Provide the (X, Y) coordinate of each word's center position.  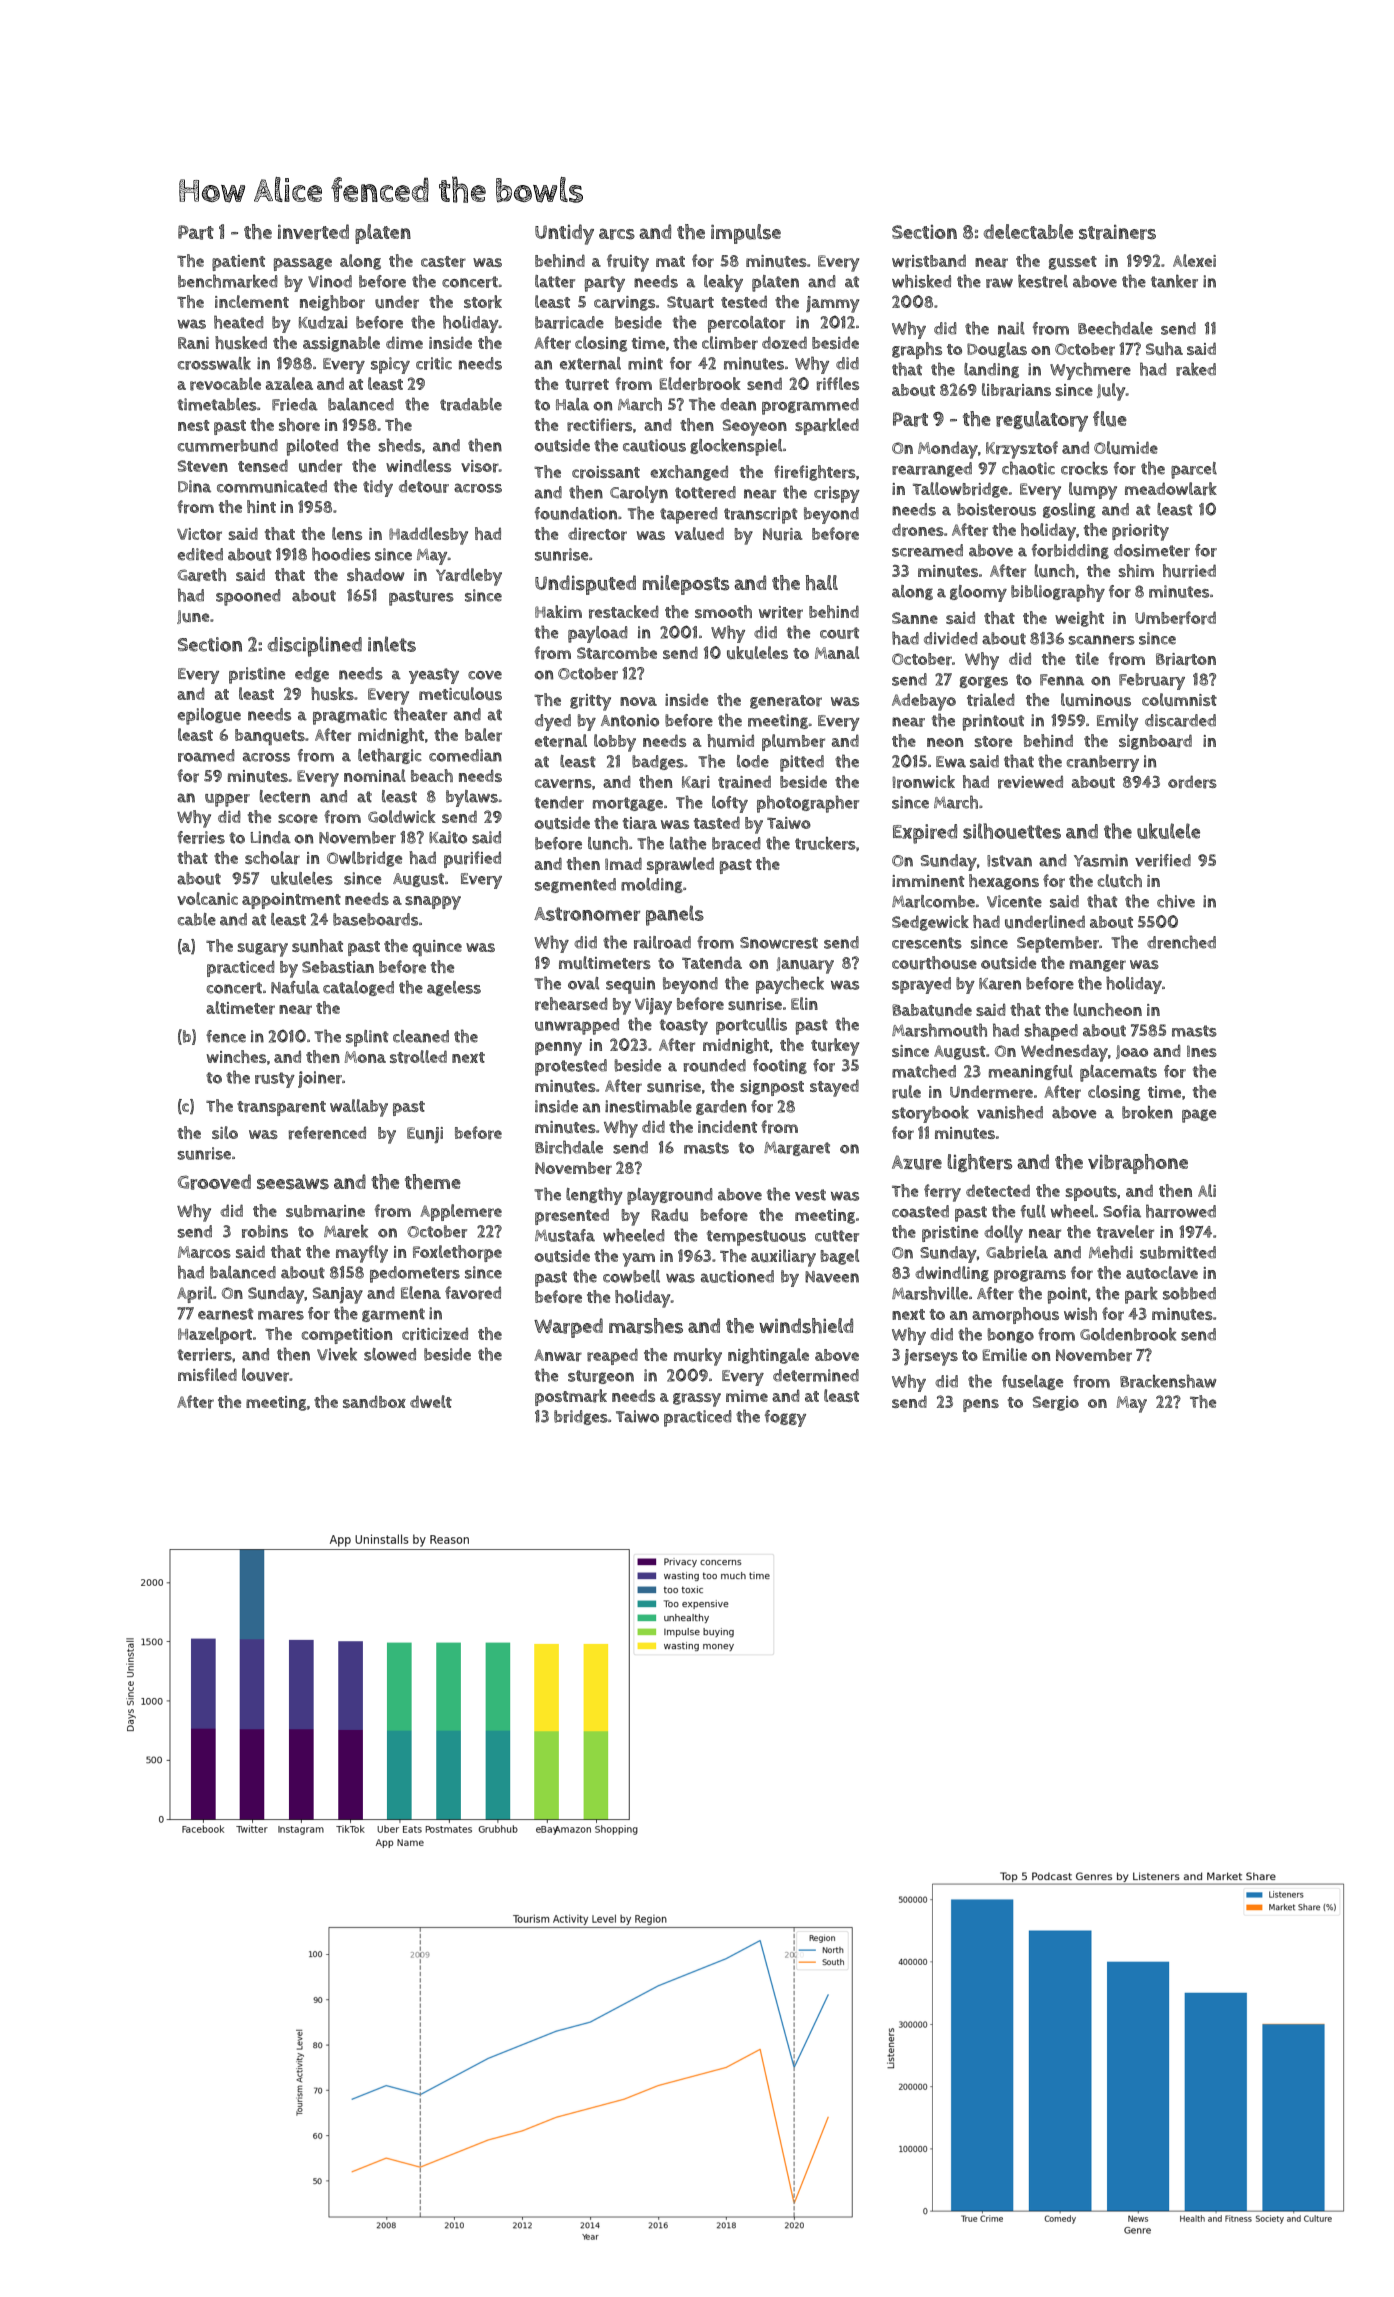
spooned (248, 597)
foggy (785, 1418)
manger (1098, 966)
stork (483, 302)
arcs (617, 234)
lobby (615, 743)
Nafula (295, 987)
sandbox (374, 1401)
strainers (1117, 232)
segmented (575, 885)
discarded (1180, 720)
